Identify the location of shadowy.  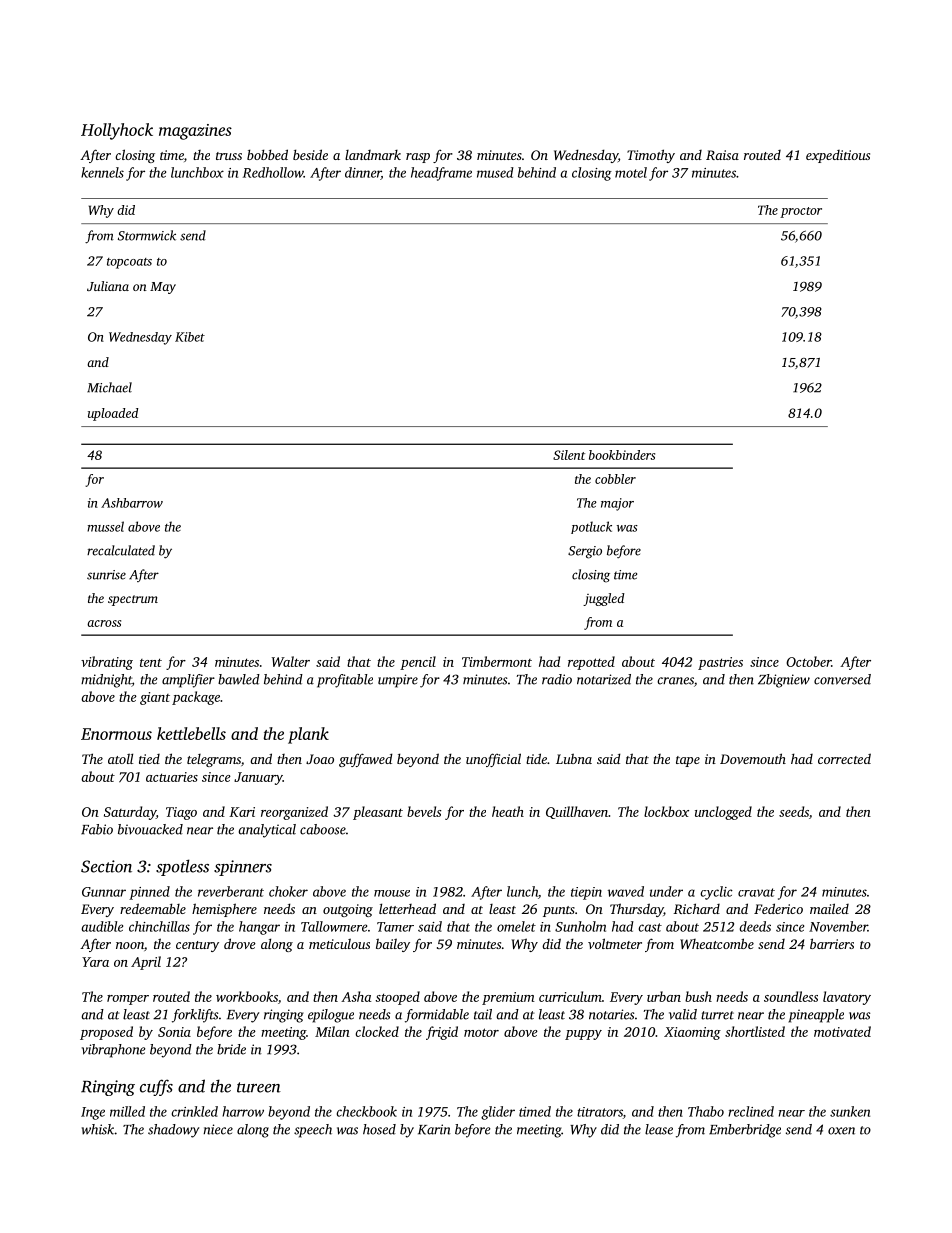
(173, 1131).
